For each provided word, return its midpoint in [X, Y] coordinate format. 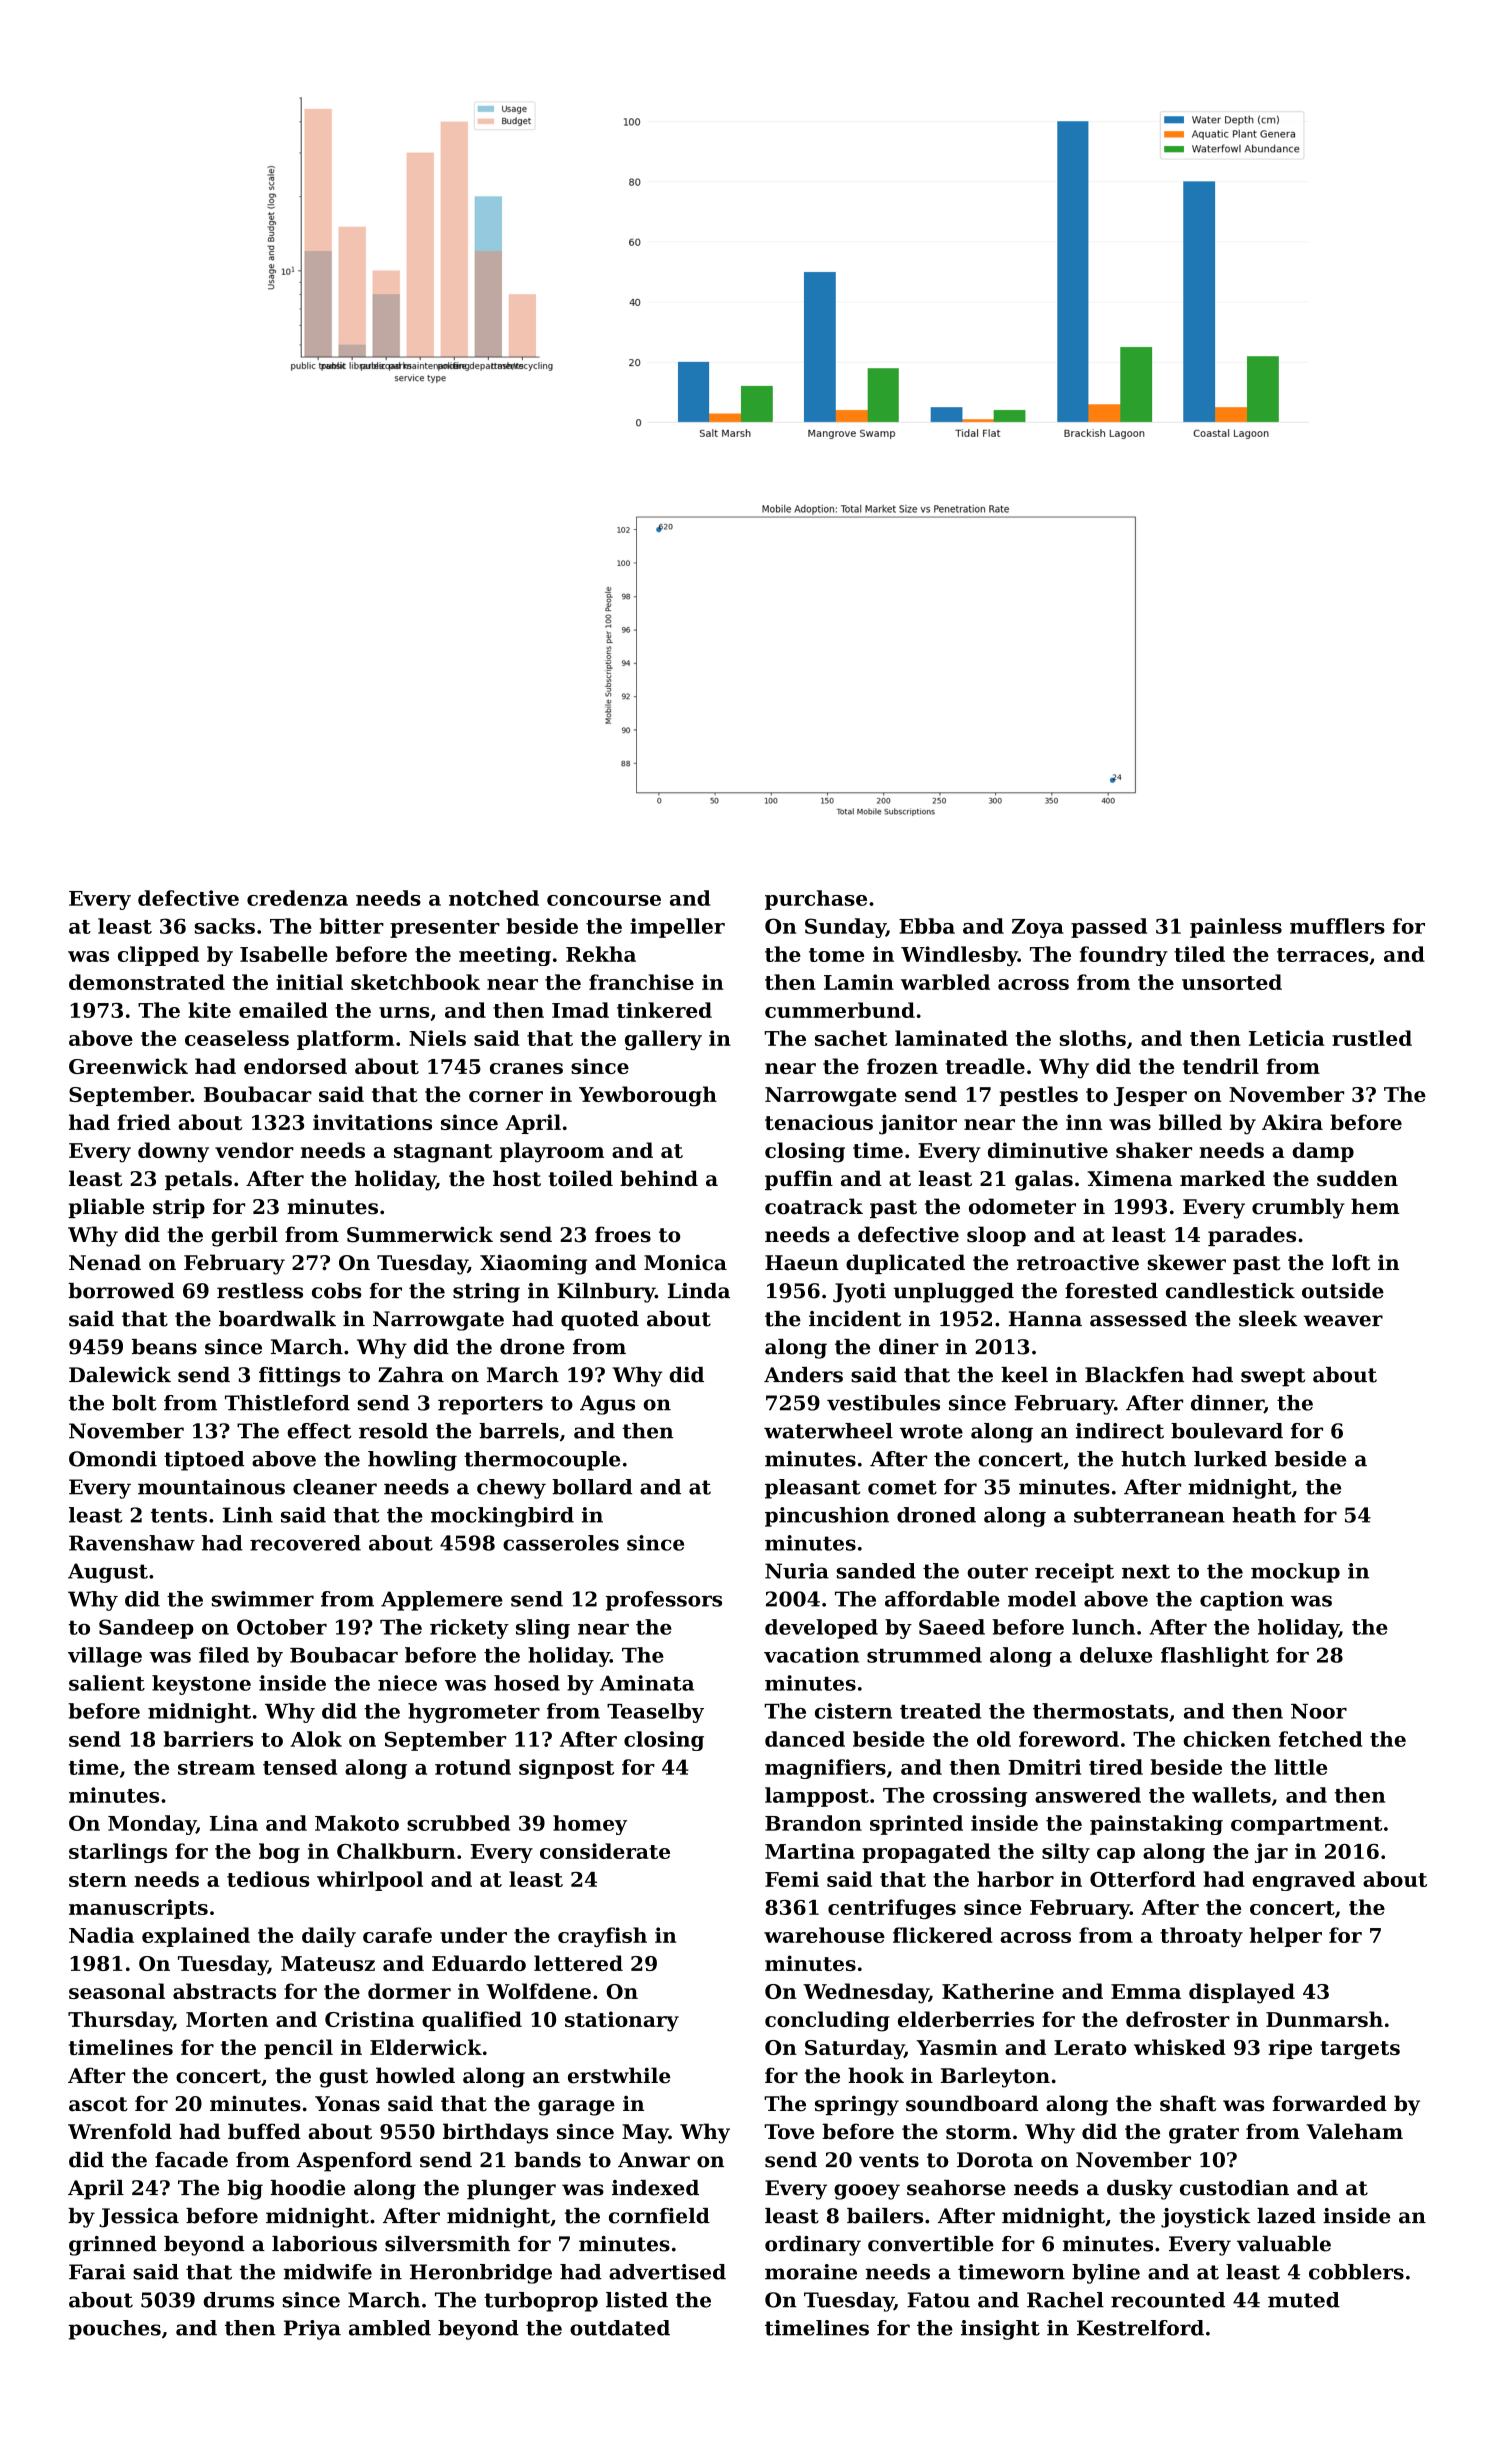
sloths [1093, 1038]
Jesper [1150, 1096]
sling [543, 1629]
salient [107, 1683]
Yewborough [648, 1096]
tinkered [664, 1010]
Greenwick [128, 1066]
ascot [98, 2104]
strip [179, 1208]
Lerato [1090, 2047]
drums [238, 2300]
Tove [789, 2132]
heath [1264, 1515]
